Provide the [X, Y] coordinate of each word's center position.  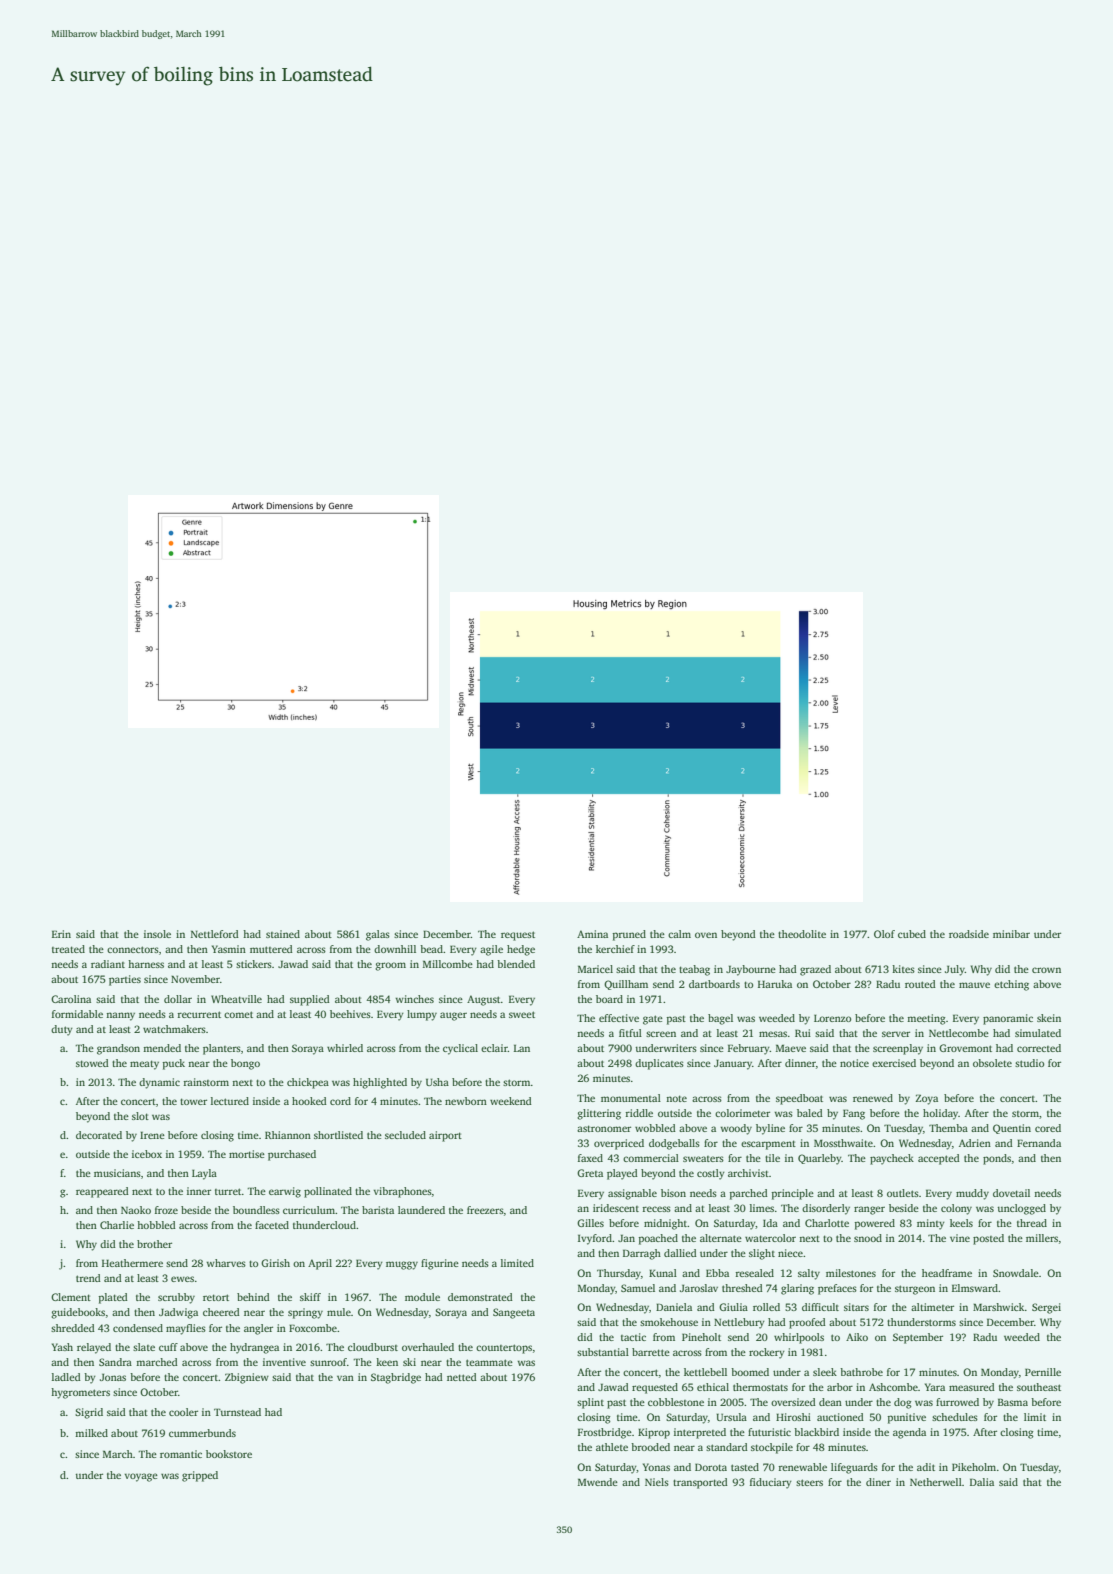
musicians [117, 1173]
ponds [997, 1159]
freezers [485, 1210]
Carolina [71, 999]
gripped [200, 1476]
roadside [969, 934]
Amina [592, 934]
